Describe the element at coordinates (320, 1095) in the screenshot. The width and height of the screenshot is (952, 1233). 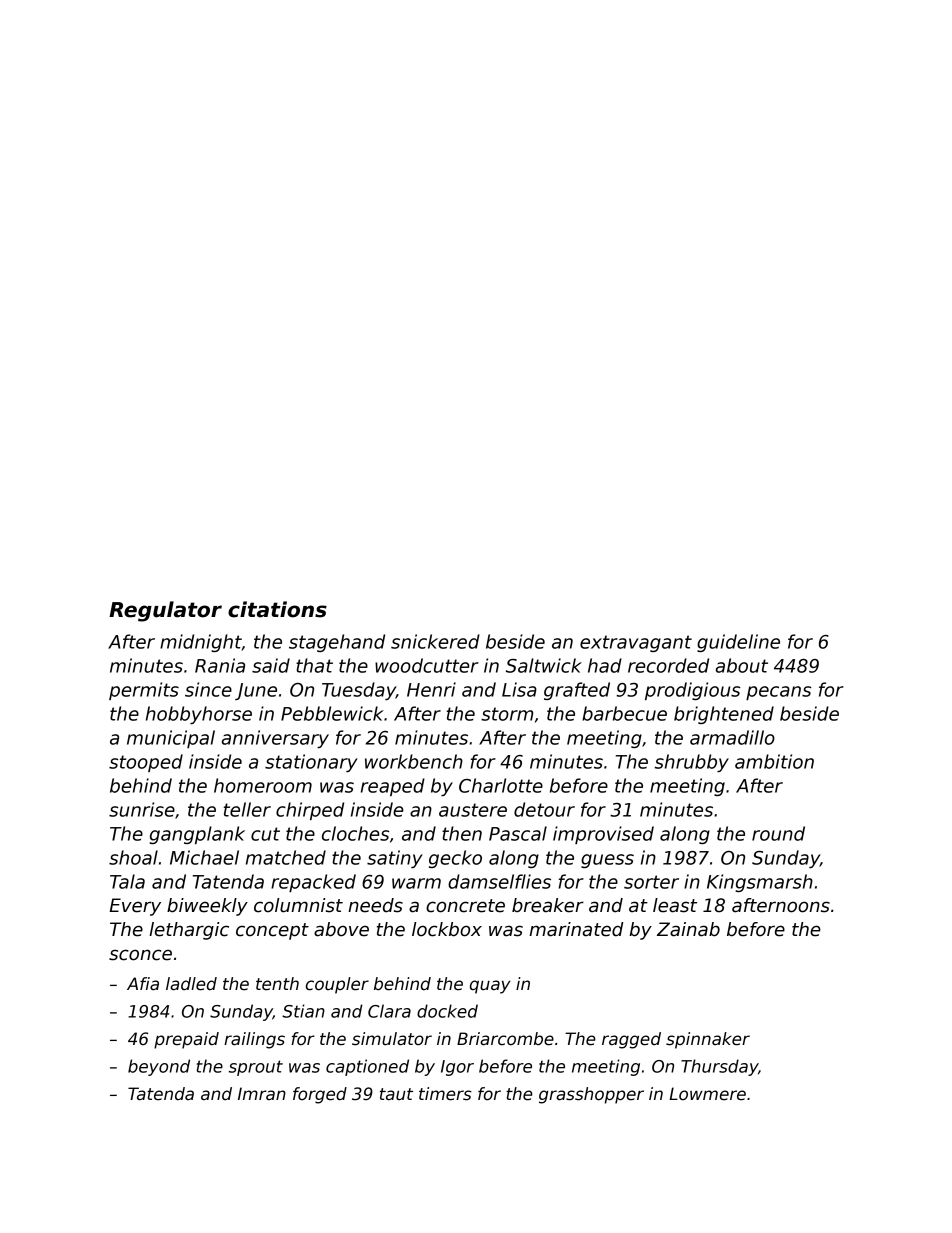
I see `forged` at that location.
